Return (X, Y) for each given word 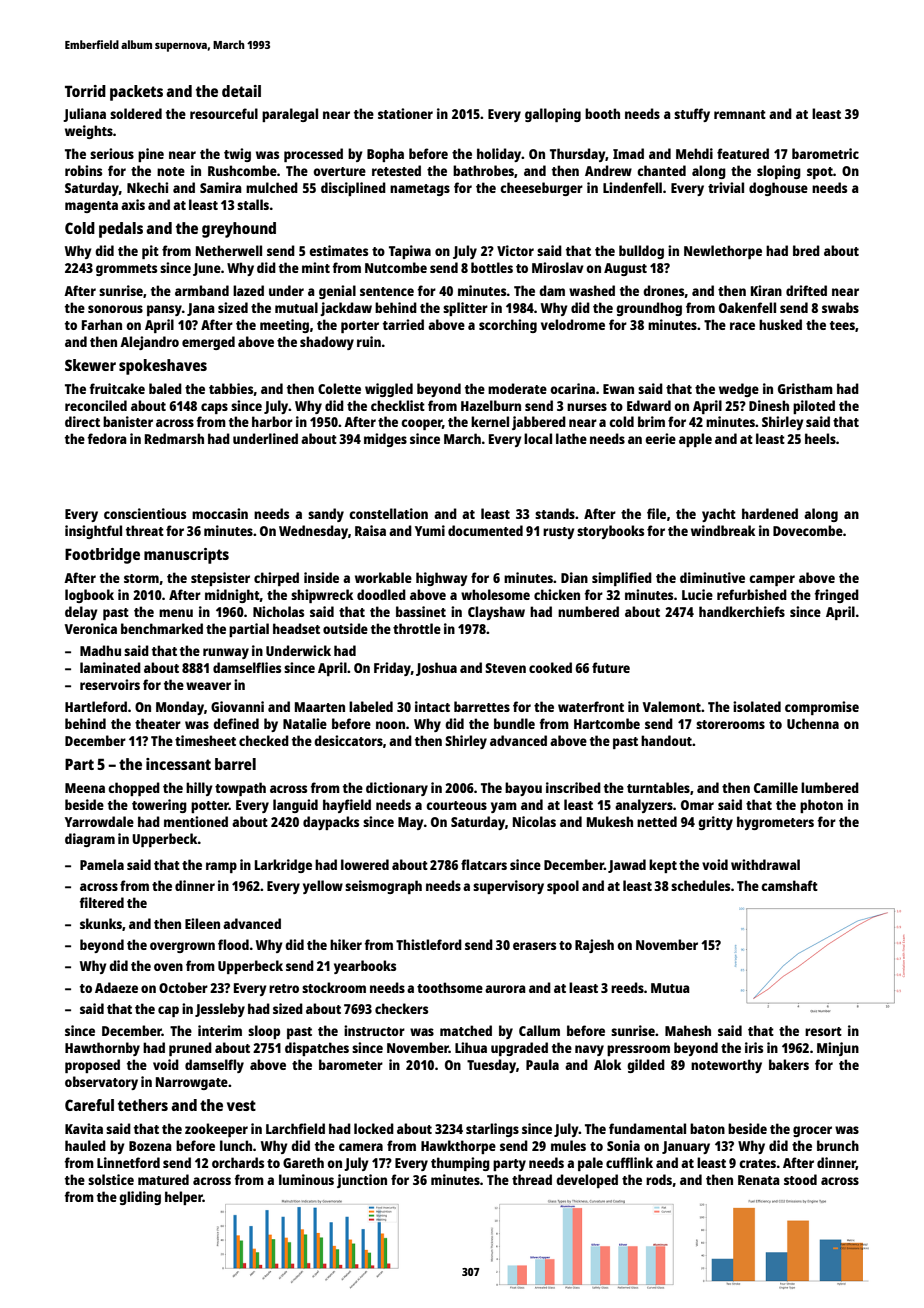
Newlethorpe (723, 252)
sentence (387, 291)
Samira (221, 187)
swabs (840, 307)
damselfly (214, 1066)
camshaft (789, 885)
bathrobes (483, 170)
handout (666, 740)
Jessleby (220, 1010)
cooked (550, 667)
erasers (534, 946)
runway (226, 653)
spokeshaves (163, 367)
